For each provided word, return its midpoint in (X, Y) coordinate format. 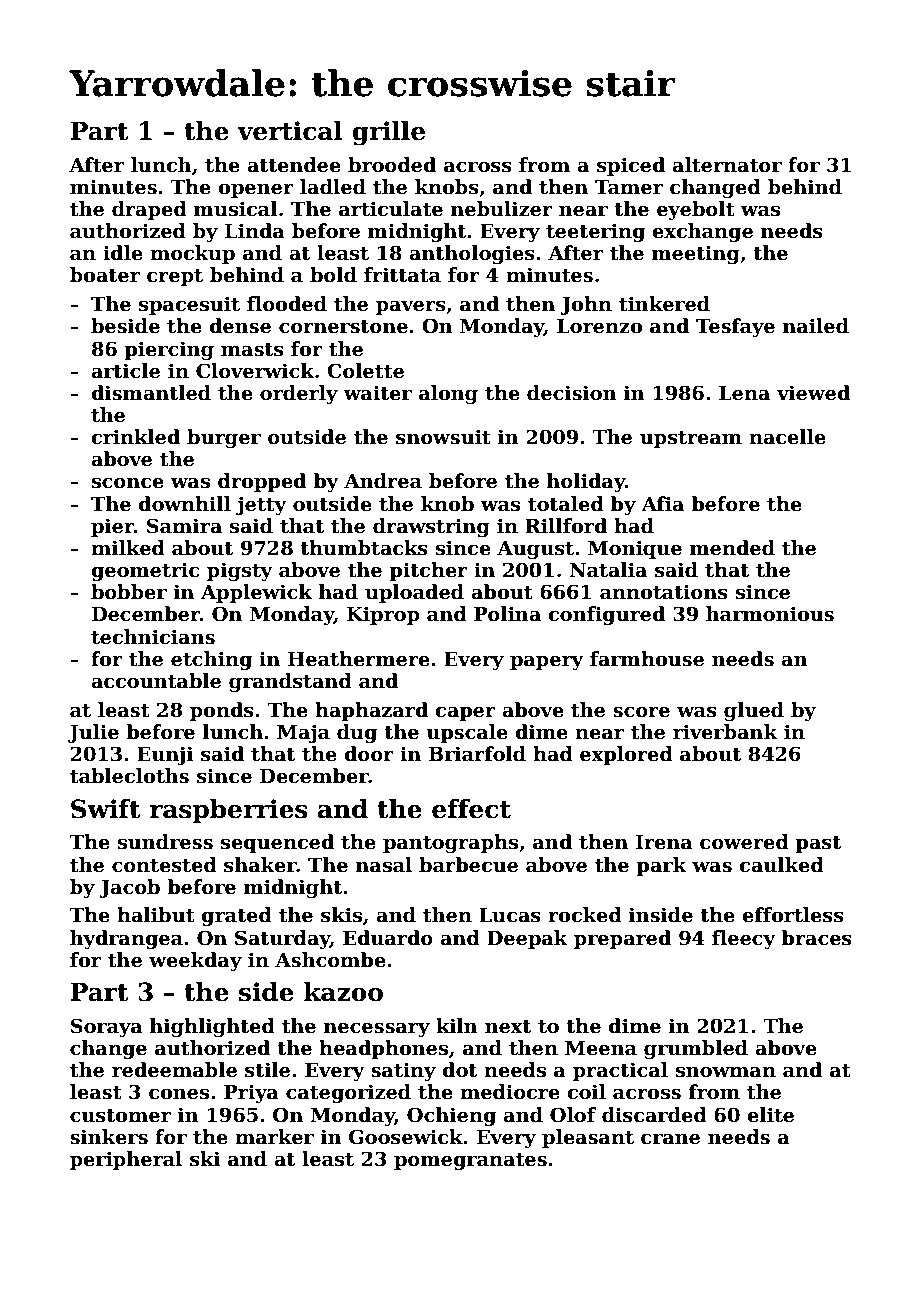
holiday (586, 482)
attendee (294, 165)
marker (274, 1137)
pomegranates (470, 1161)
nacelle (787, 437)
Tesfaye (735, 327)
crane (670, 1139)
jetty (261, 505)
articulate (391, 209)
